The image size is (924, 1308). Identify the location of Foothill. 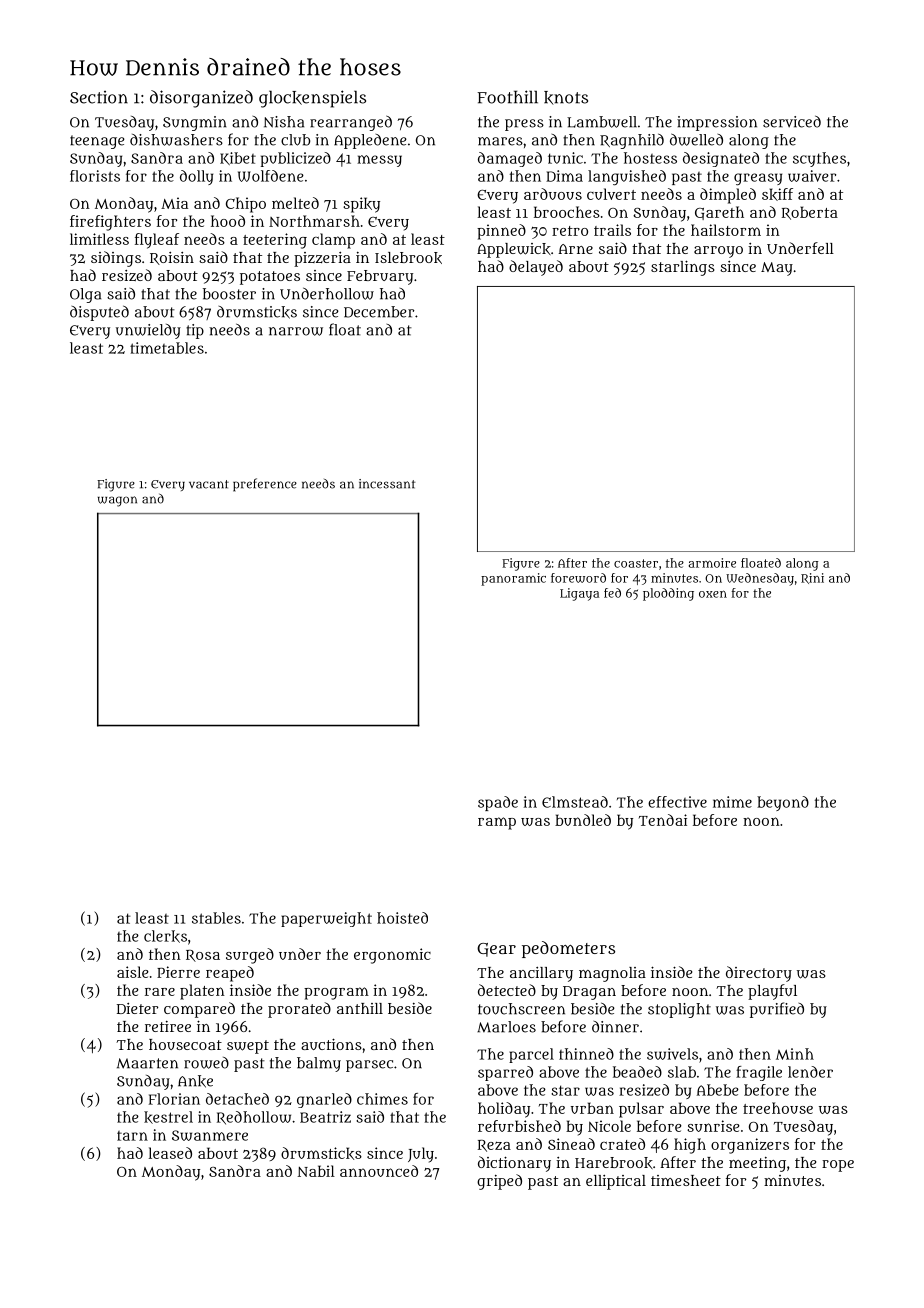
(508, 97).
